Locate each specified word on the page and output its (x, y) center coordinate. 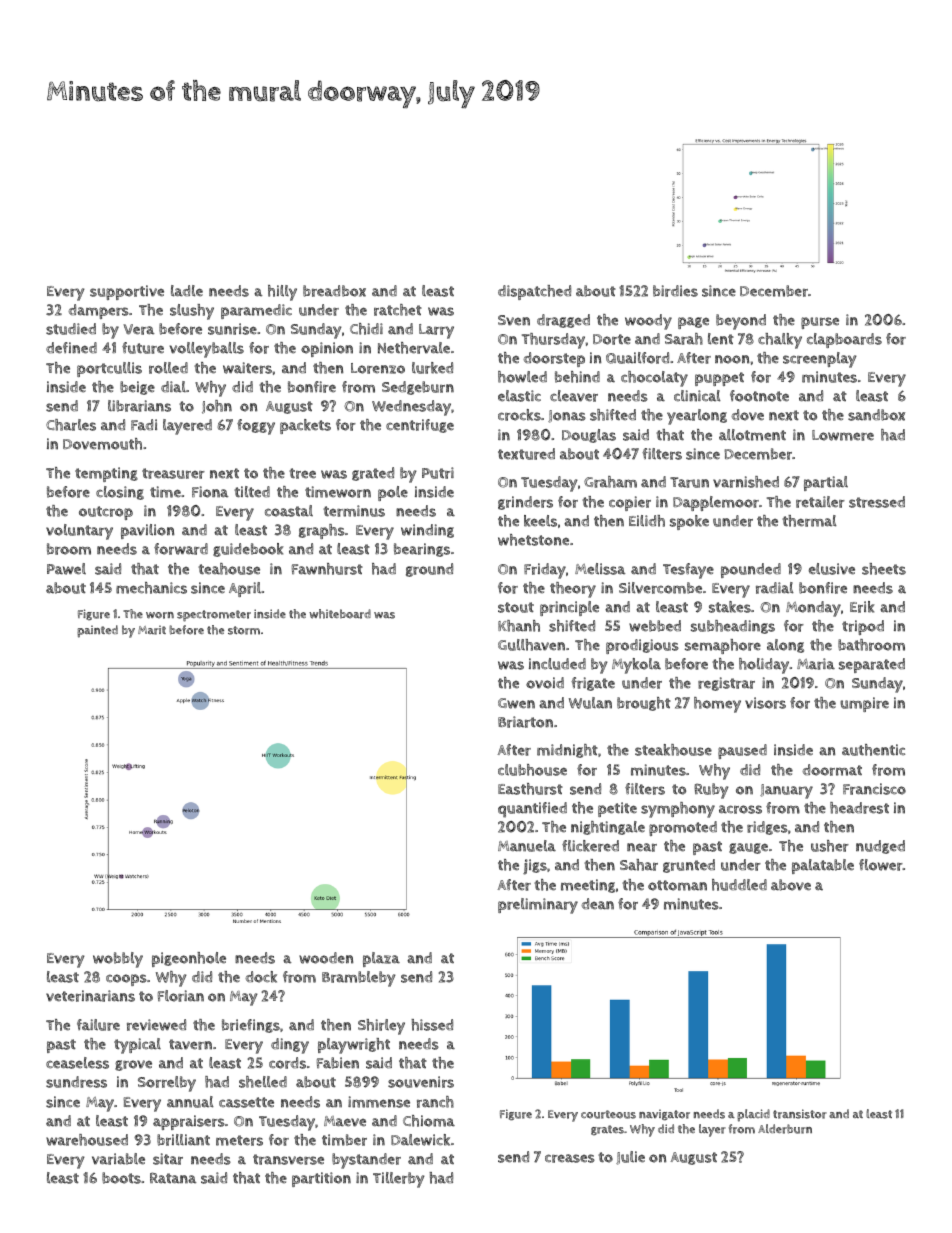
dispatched (534, 292)
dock (261, 977)
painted (97, 631)
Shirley (381, 1027)
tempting (106, 474)
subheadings (733, 627)
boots (121, 1178)
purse (820, 323)
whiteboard (340, 614)
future (143, 348)
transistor (800, 1114)
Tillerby (399, 1180)
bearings (422, 550)
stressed (877, 502)
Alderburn (785, 1129)
